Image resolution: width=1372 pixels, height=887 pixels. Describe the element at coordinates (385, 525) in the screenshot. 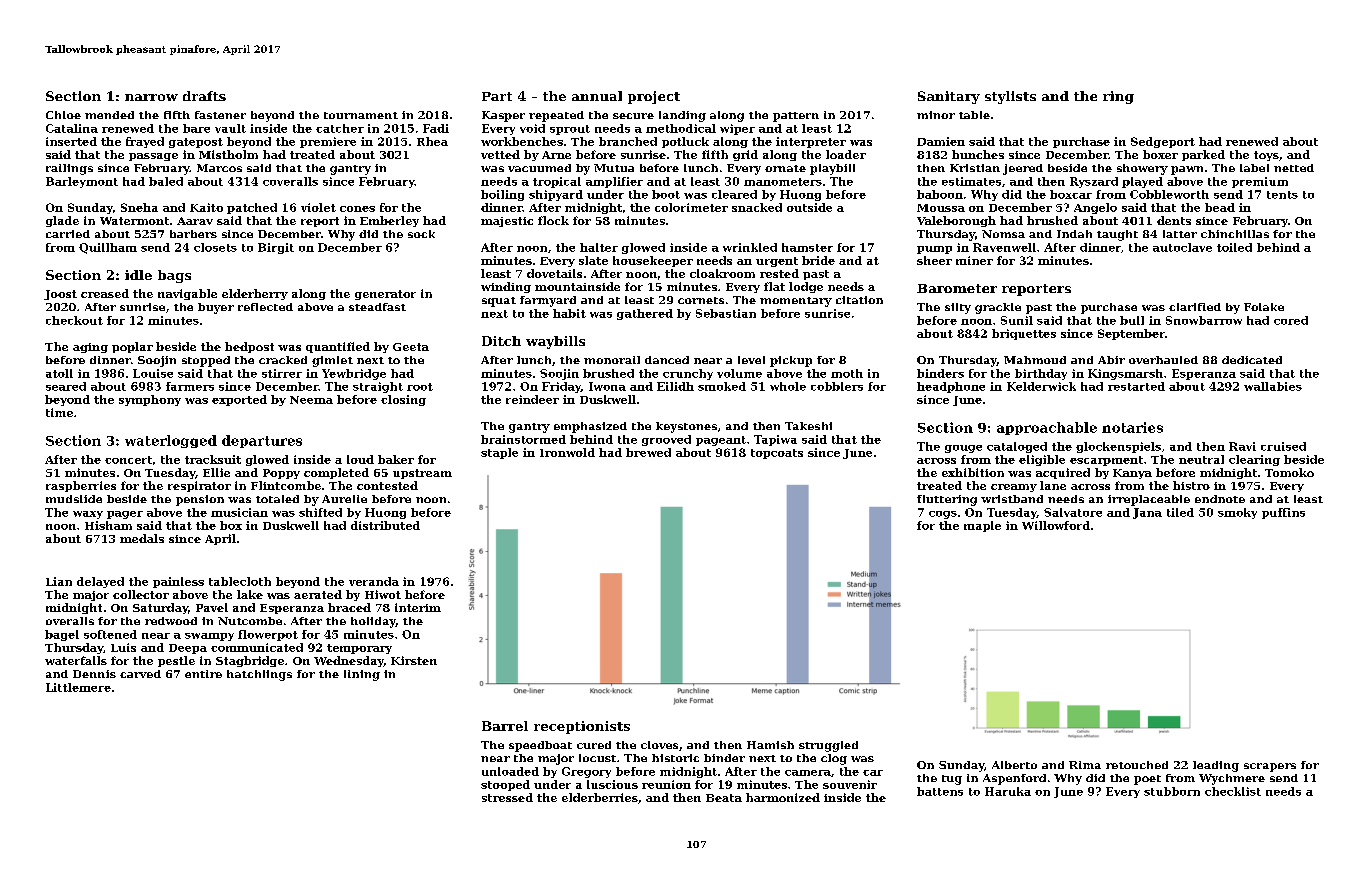

I see `distributed` at that location.
